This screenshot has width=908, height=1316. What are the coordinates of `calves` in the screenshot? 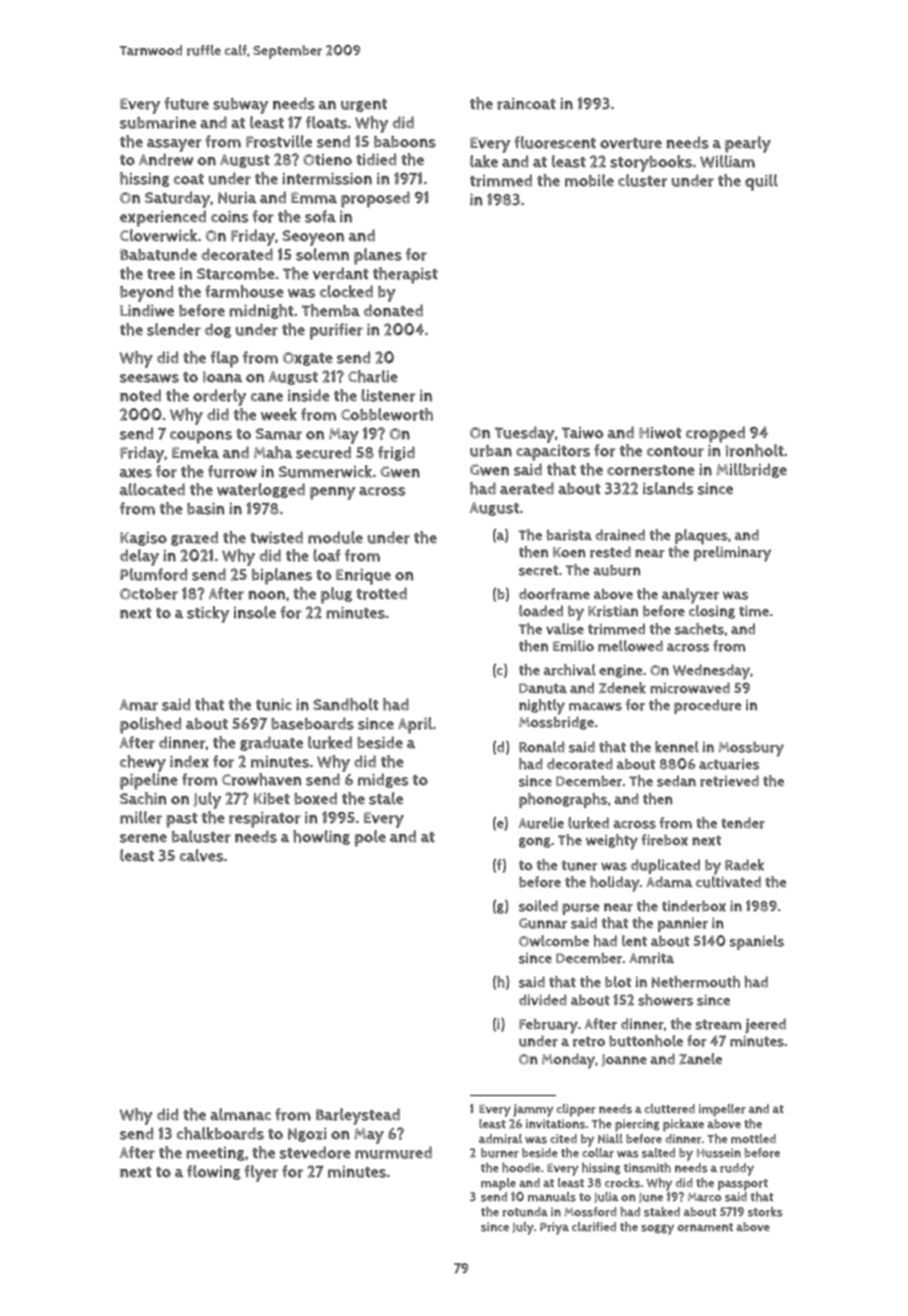 It's located at (201, 855).
